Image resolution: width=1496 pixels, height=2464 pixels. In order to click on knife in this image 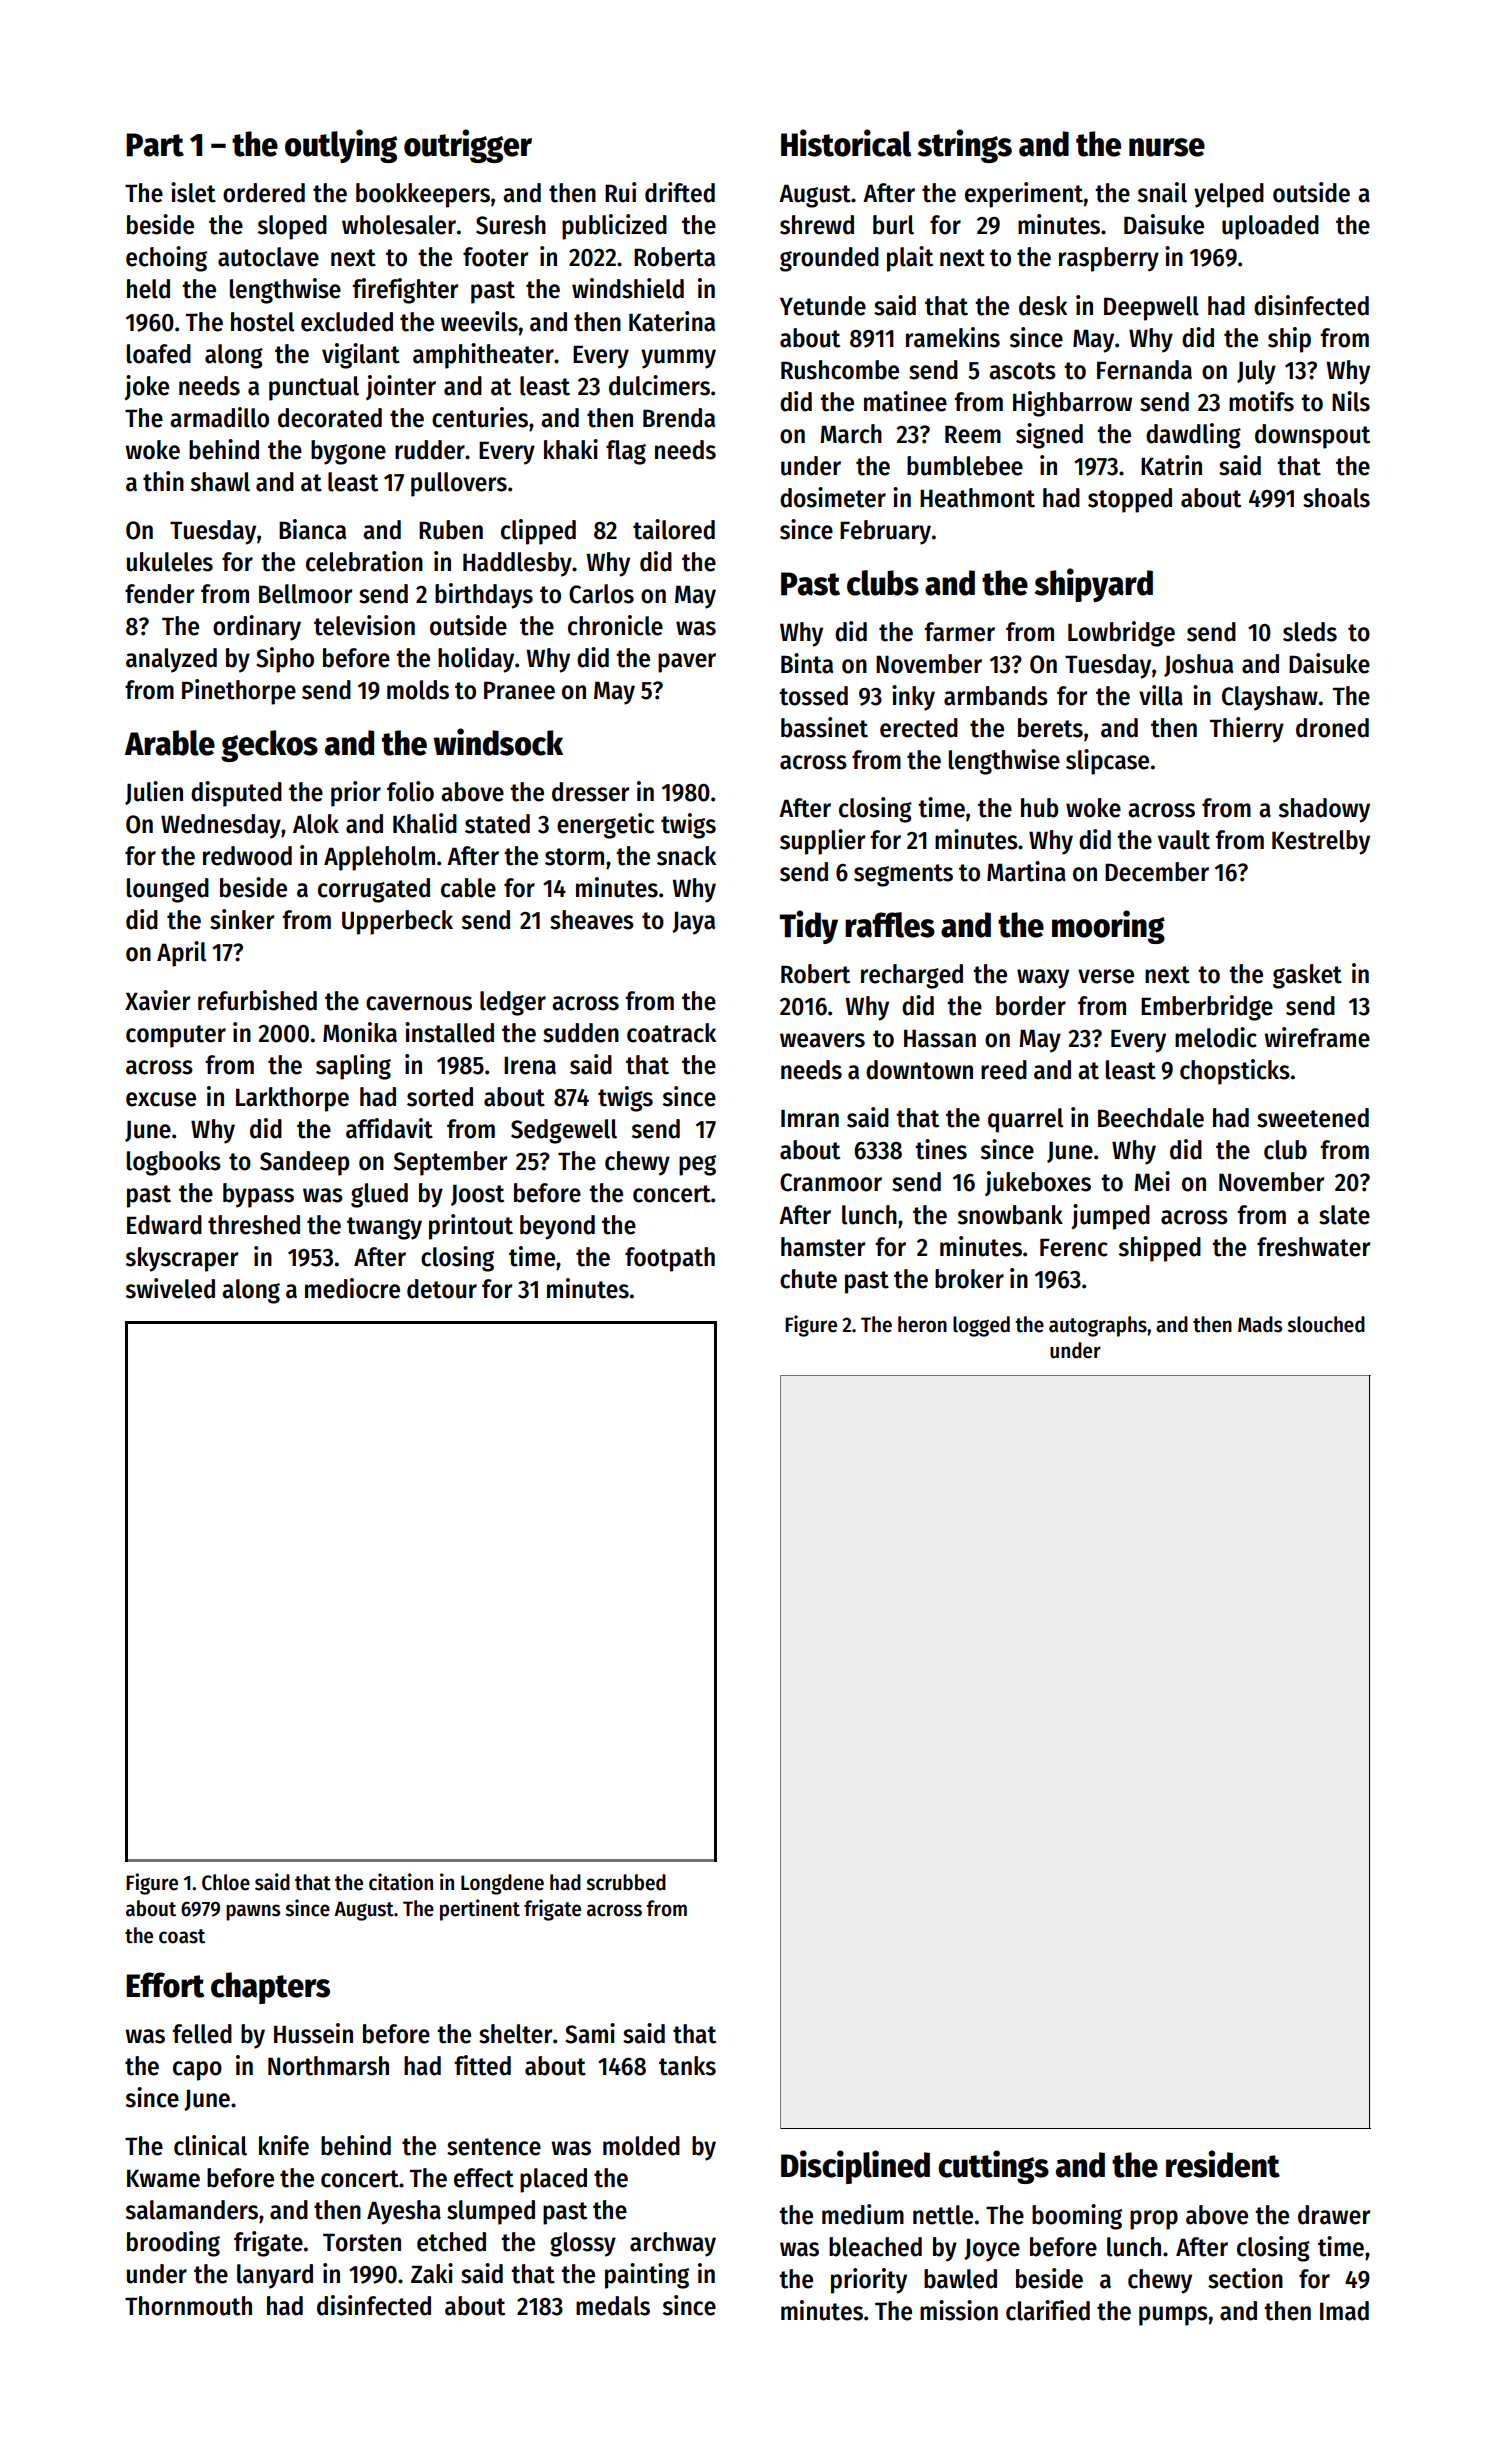, I will do `click(284, 2145)`.
